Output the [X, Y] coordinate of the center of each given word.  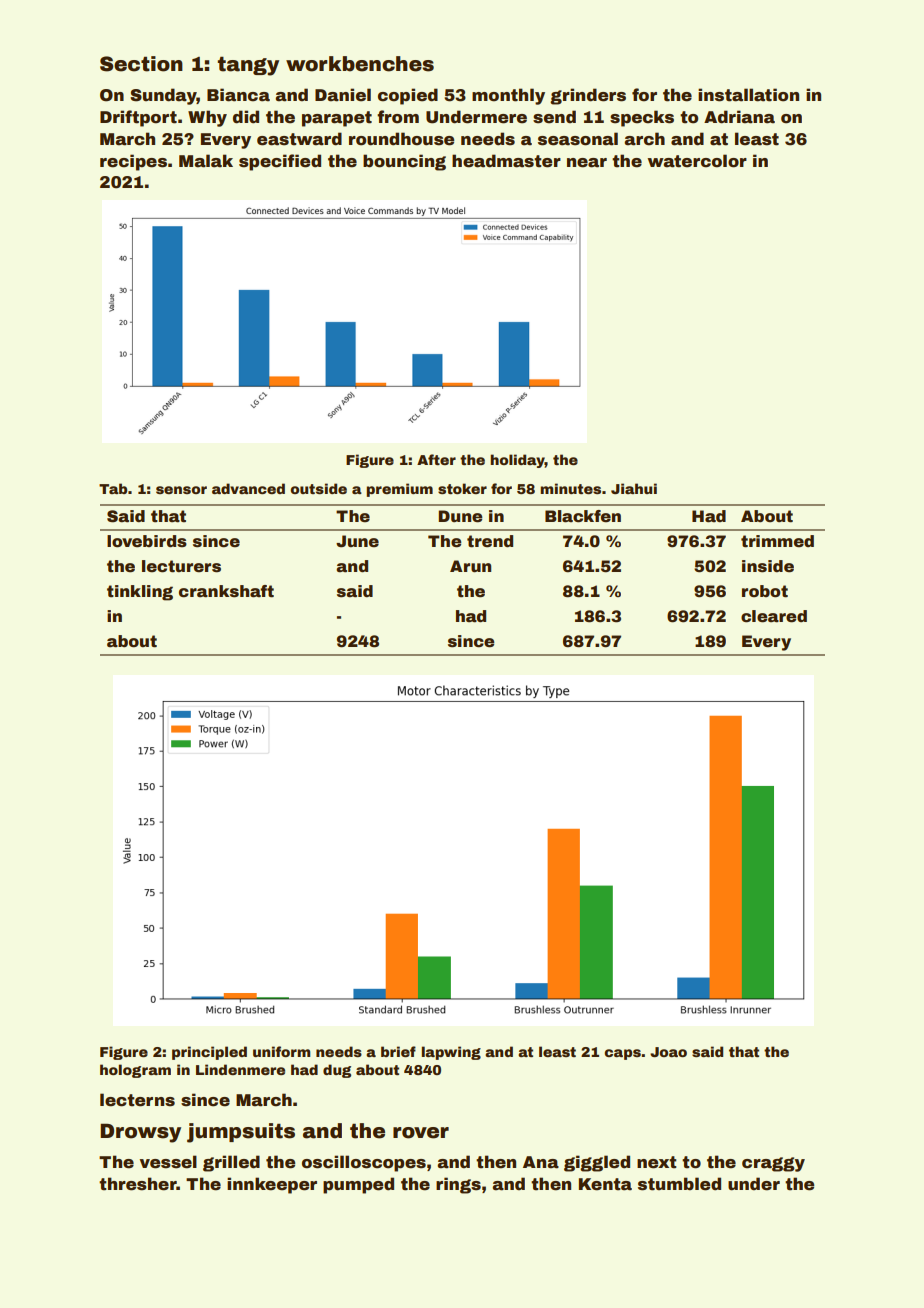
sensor [181, 490]
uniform [281, 1051]
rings [458, 1185]
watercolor [697, 161]
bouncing [404, 162]
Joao [668, 1052]
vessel [168, 1162]
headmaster [506, 161]
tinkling [140, 593]
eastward [299, 139]
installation [748, 95]
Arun [470, 566]
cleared [774, 616]
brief [398, 1051]
